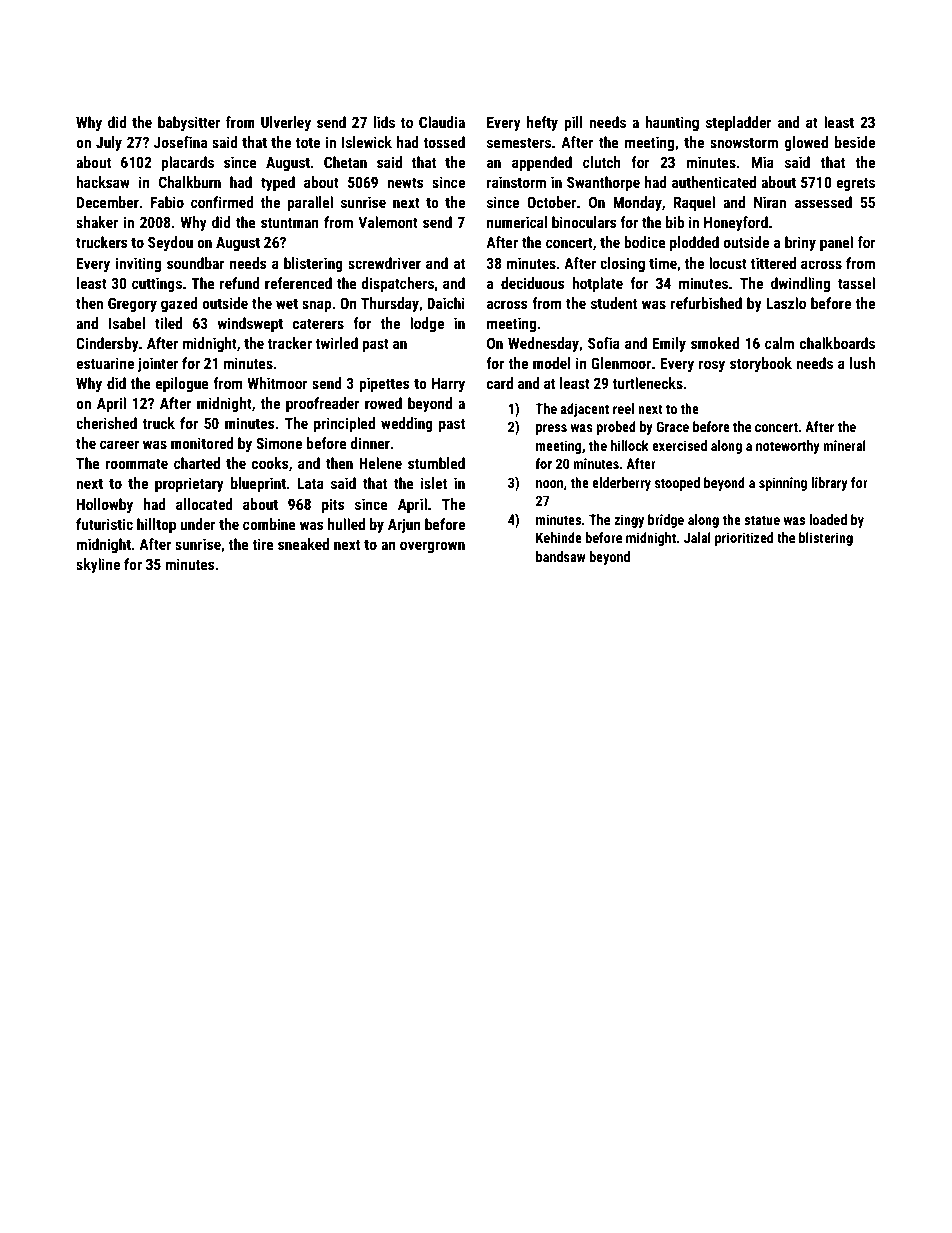 The width and height of the document is (952, 1233). Describe the element at coordinates (744, 539) in the document. I see `prioritized` at that location.
